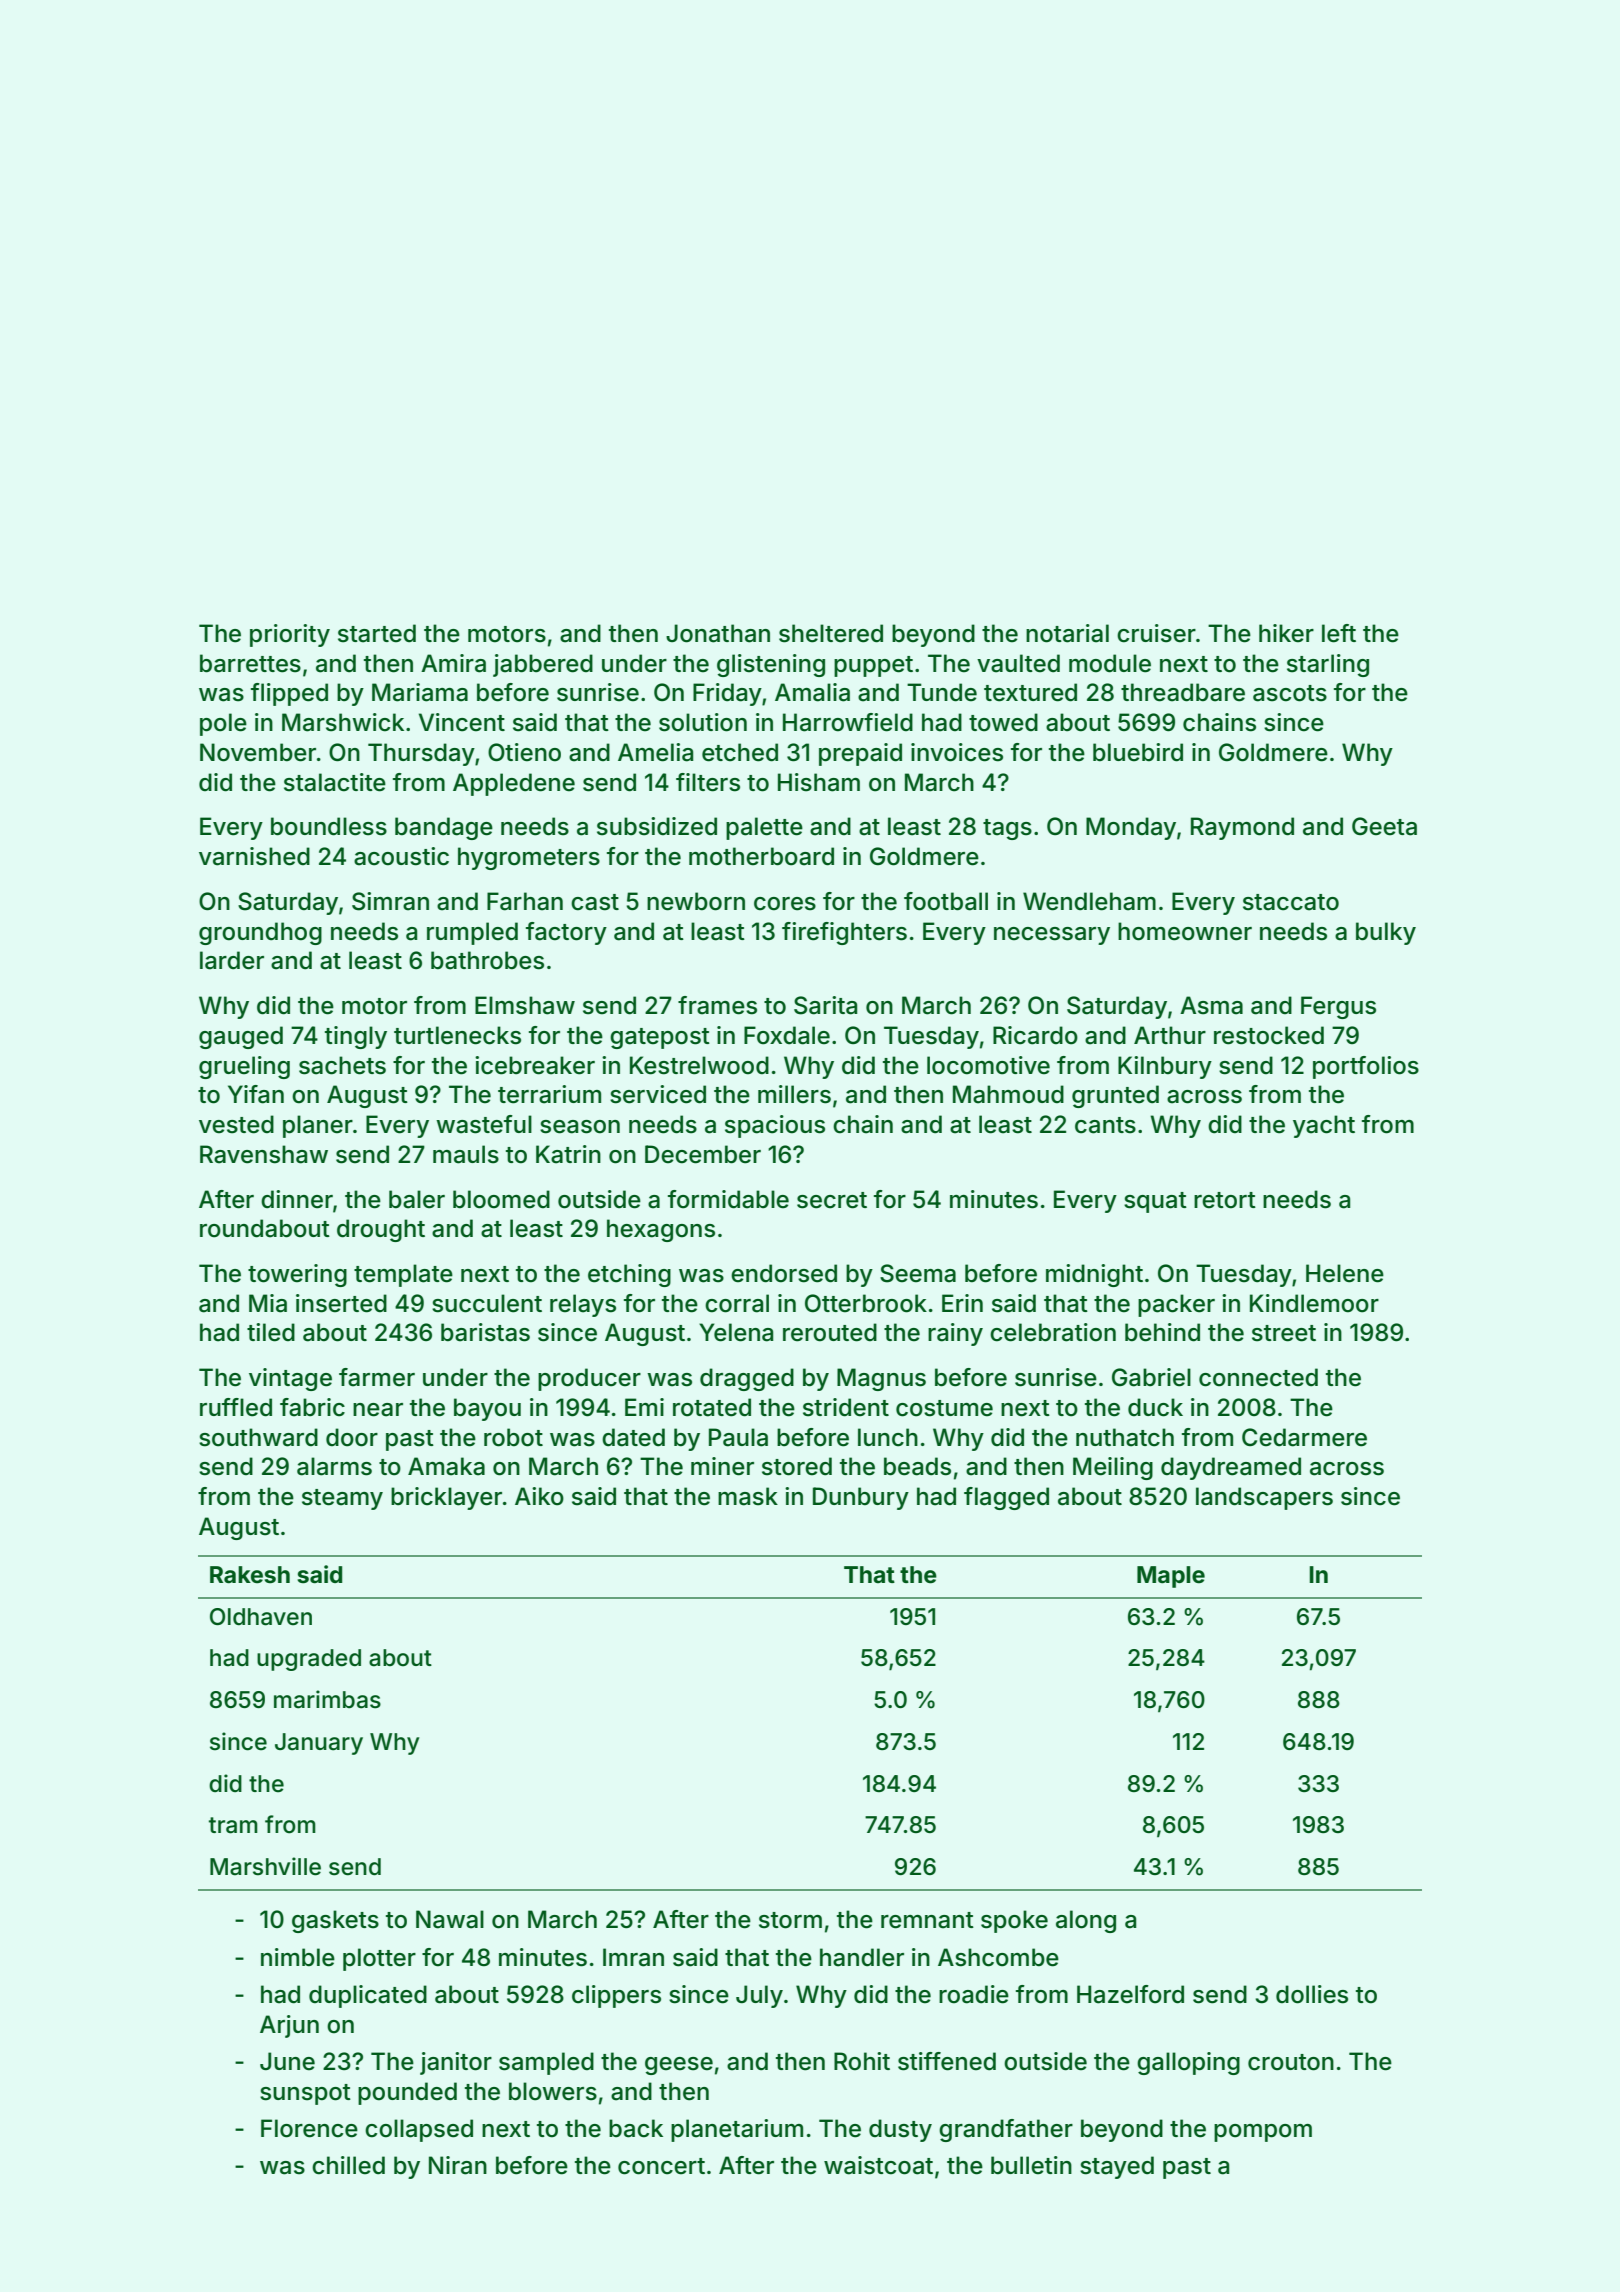 The image size is (1620, 2292). Describe the element at coordinates (737, 1303) in the document. I see `corral` at that location.
